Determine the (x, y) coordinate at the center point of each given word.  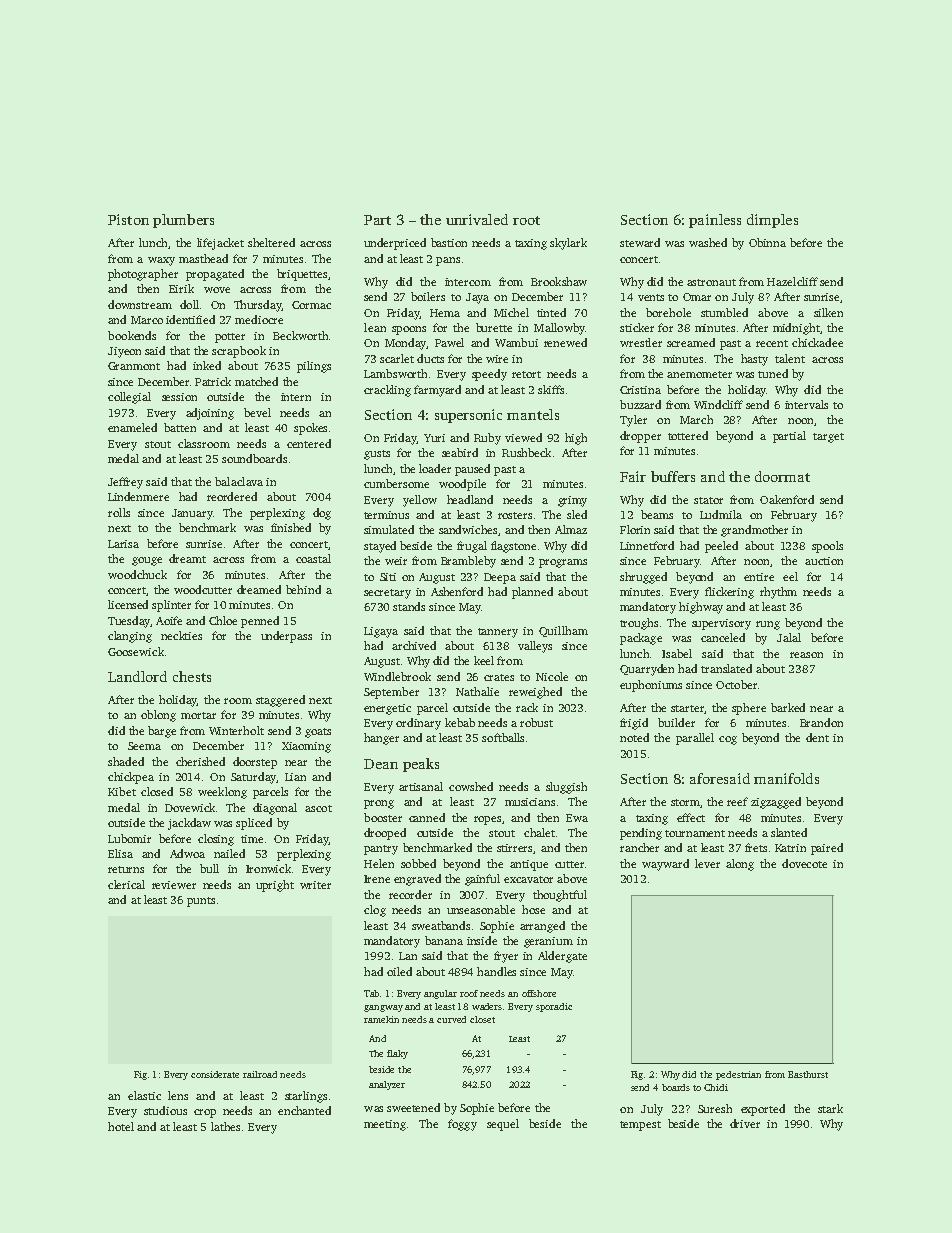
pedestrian (738, 1075)
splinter (171, 606)
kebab (460, 722)
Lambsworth (395, 373)
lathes (225, 1126)
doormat (782, 476)
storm (685, 802)
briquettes (302, 275)
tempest (640, 1126)
